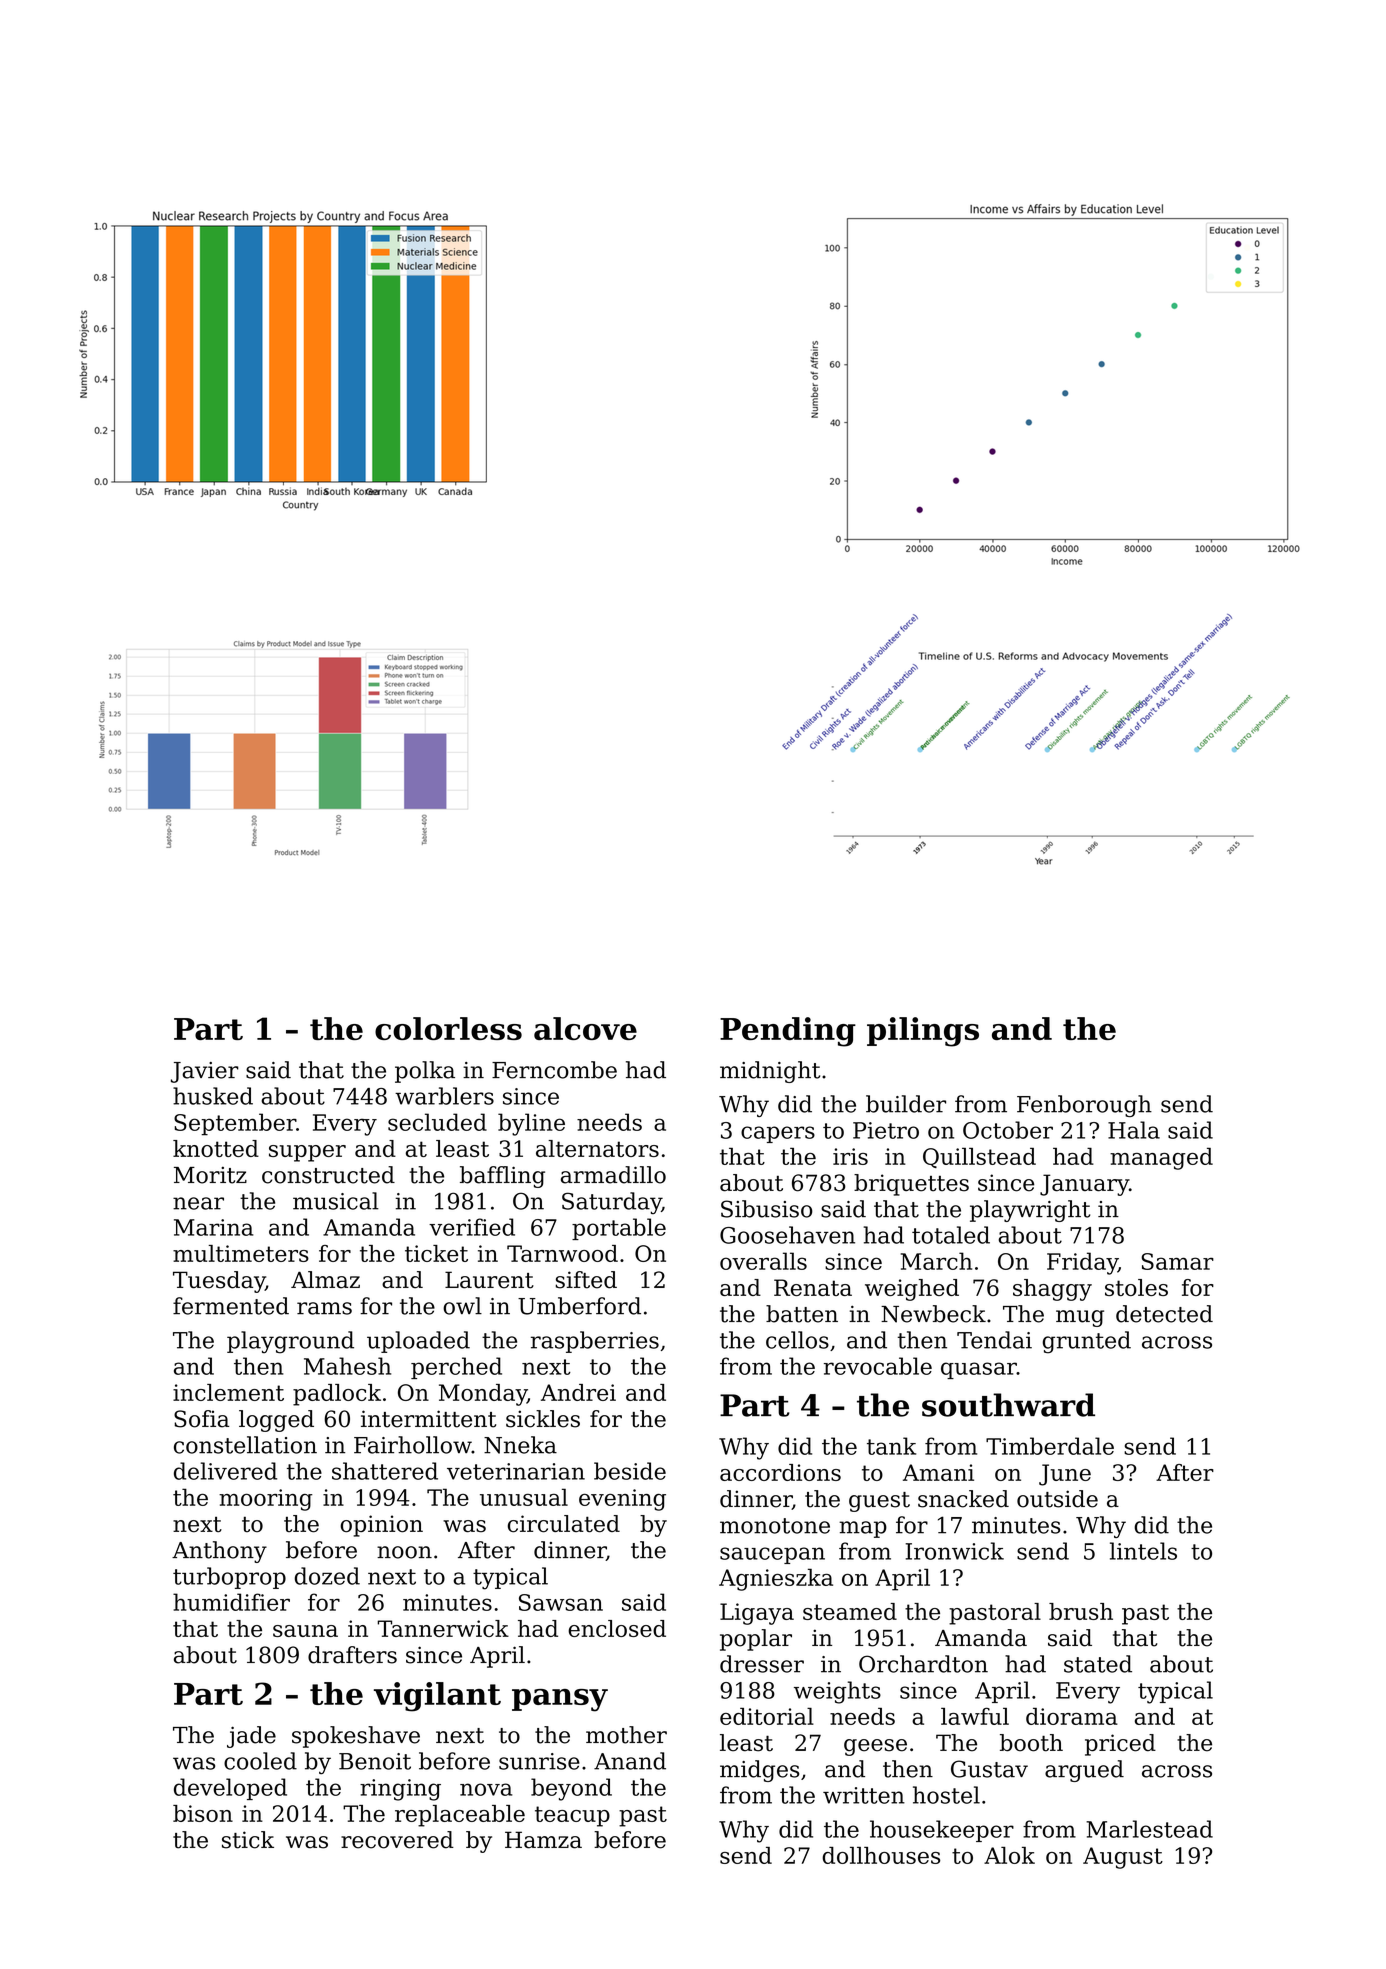 This screenshot has height=1969, width=1386. What do you see at coordinates (923, 1032) in the screenshot?
I see `pilings` at bounding box center [923, 1032].
